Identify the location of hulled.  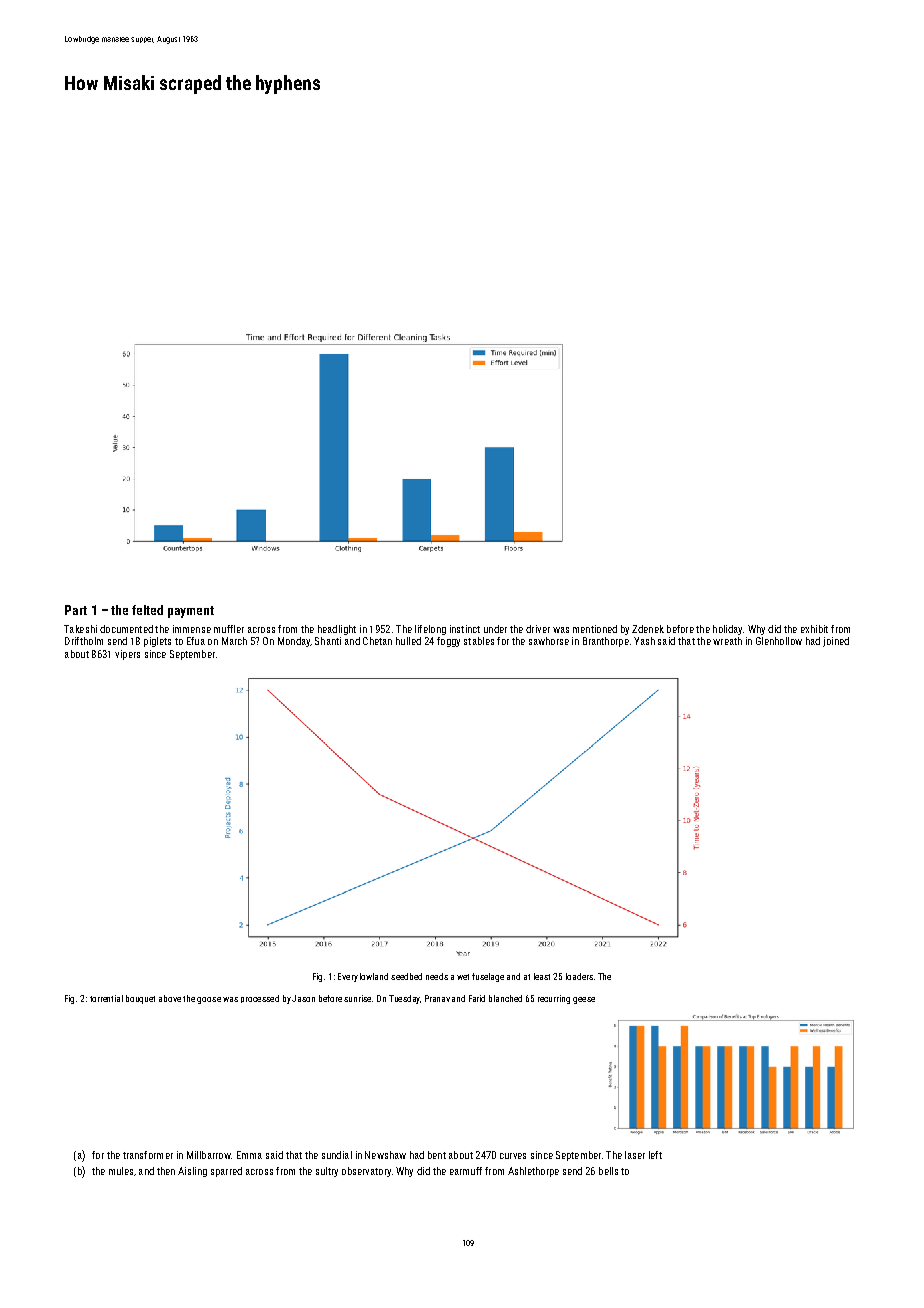
(408, 641).
